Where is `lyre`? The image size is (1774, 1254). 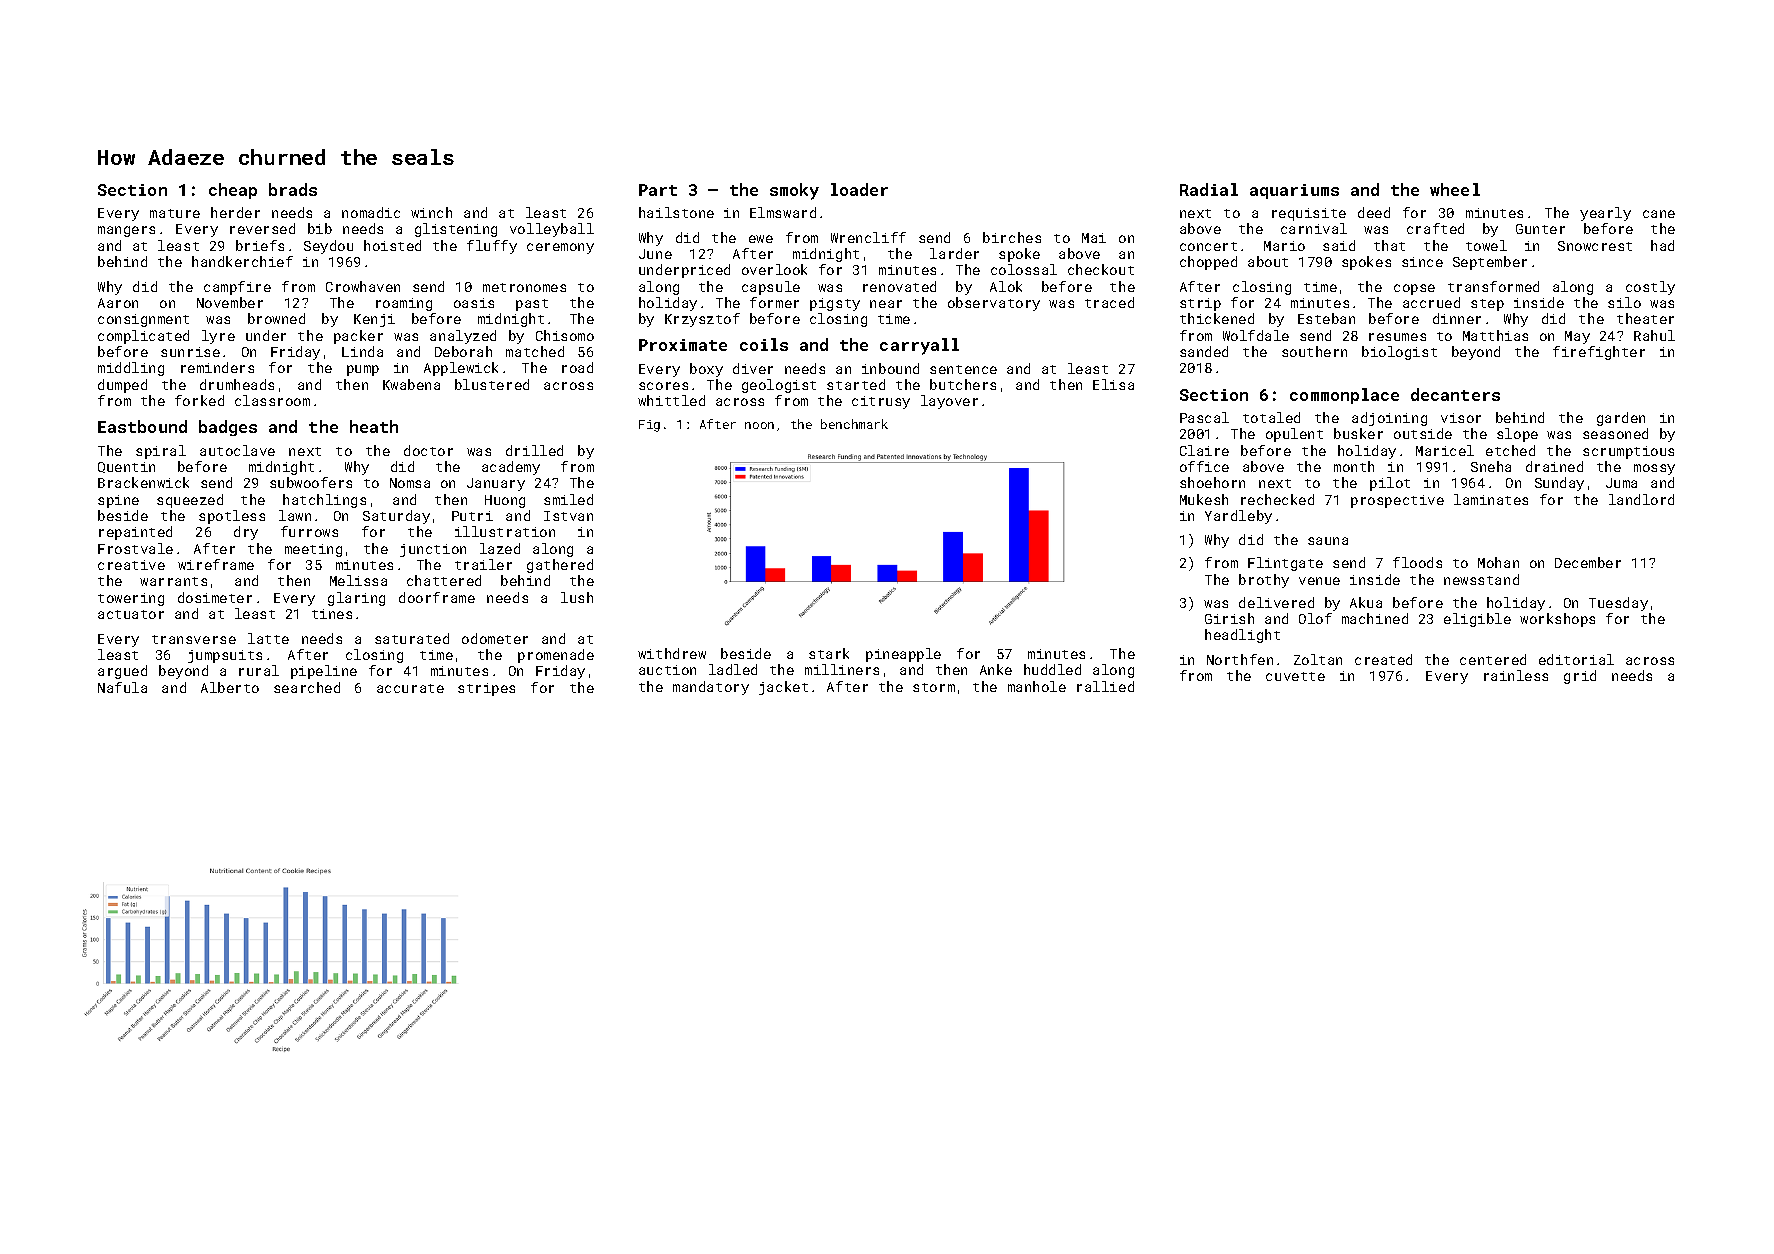
lyre is located at coordinates (218, 337).
